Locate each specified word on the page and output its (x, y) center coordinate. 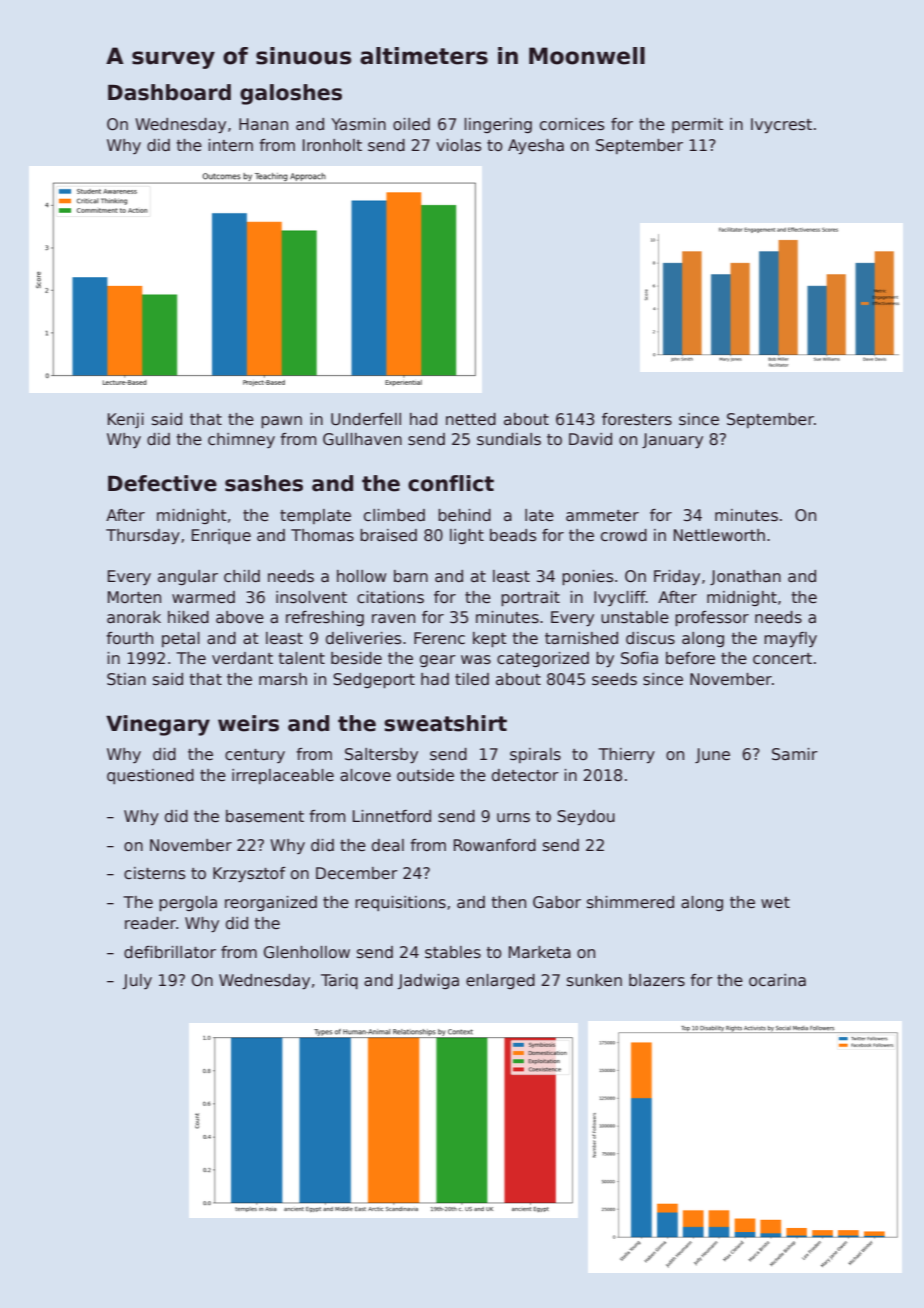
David (590, 439)
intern (230, 145)
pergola (188, 903)
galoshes (291, 94)
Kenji (126, 420)
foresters (637, 419)
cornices (572, 124)
